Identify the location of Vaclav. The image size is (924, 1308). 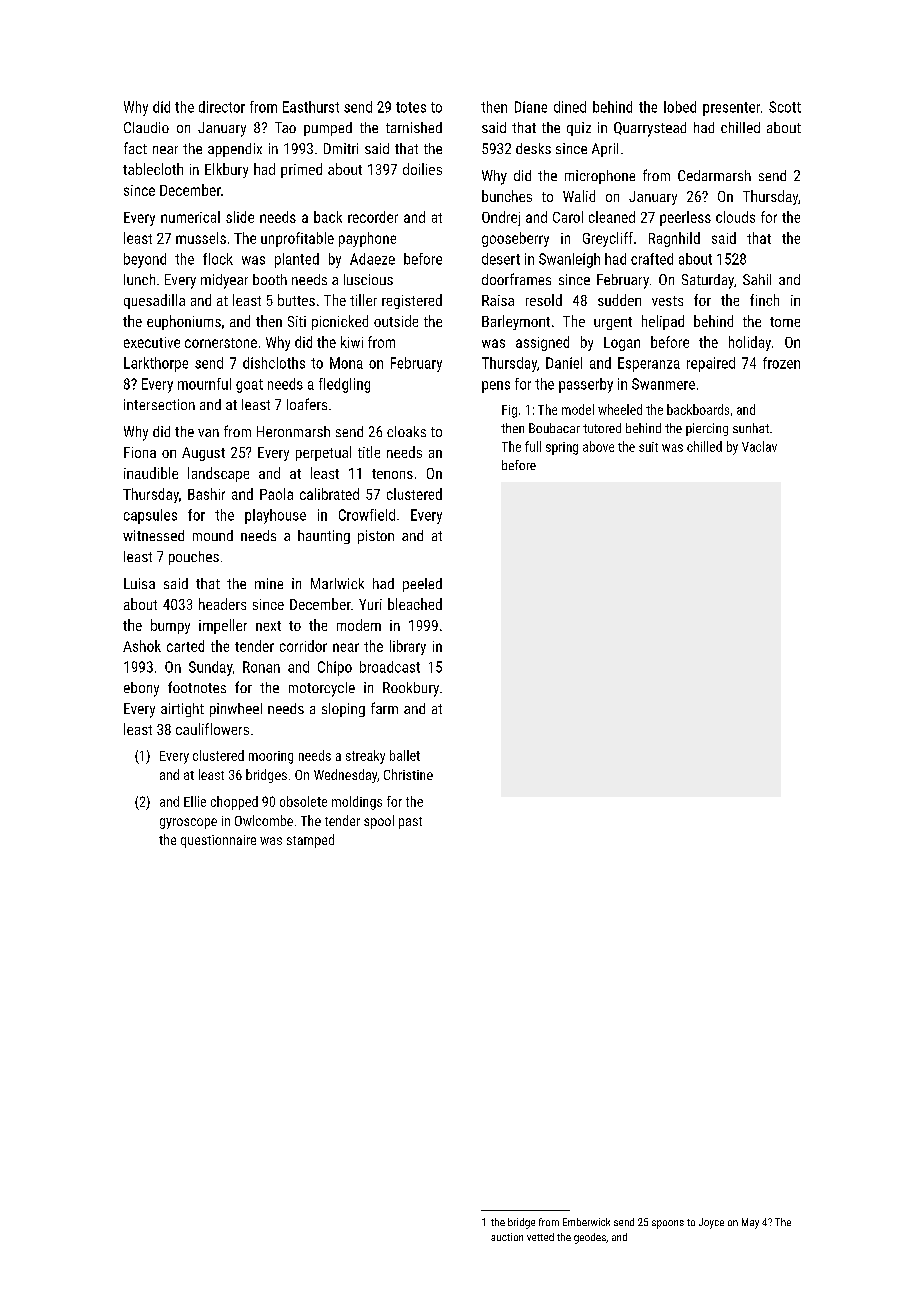
(759, 446).
